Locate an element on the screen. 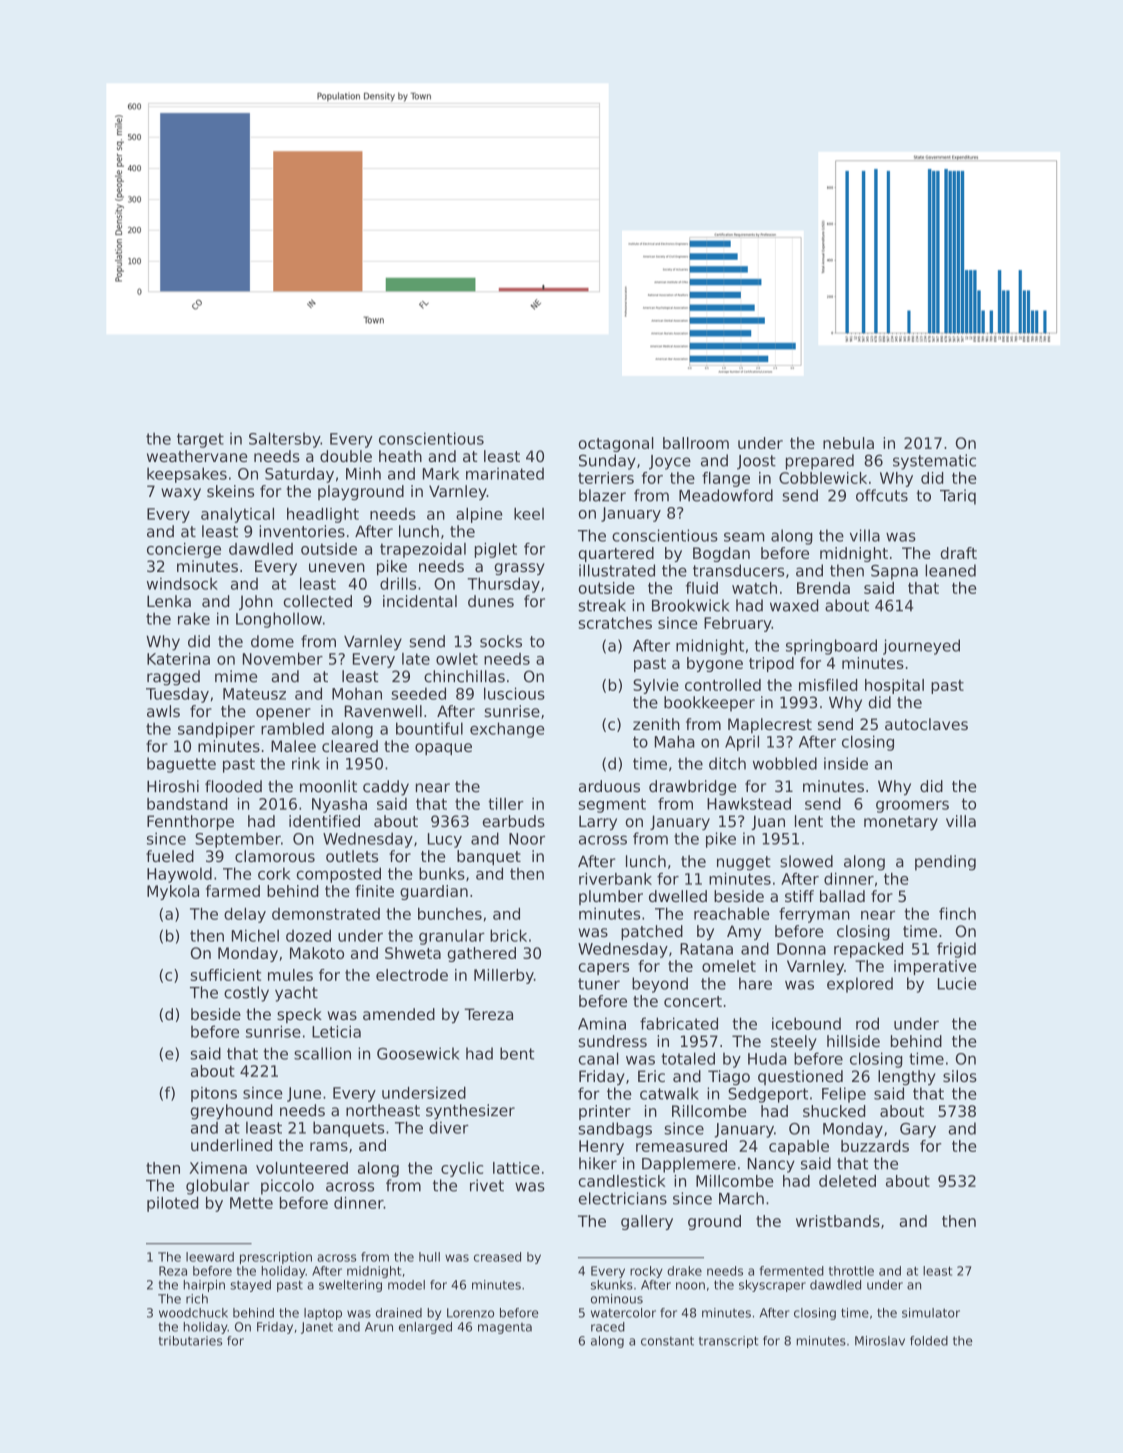  beyond is located at coordinates (660, 985).
